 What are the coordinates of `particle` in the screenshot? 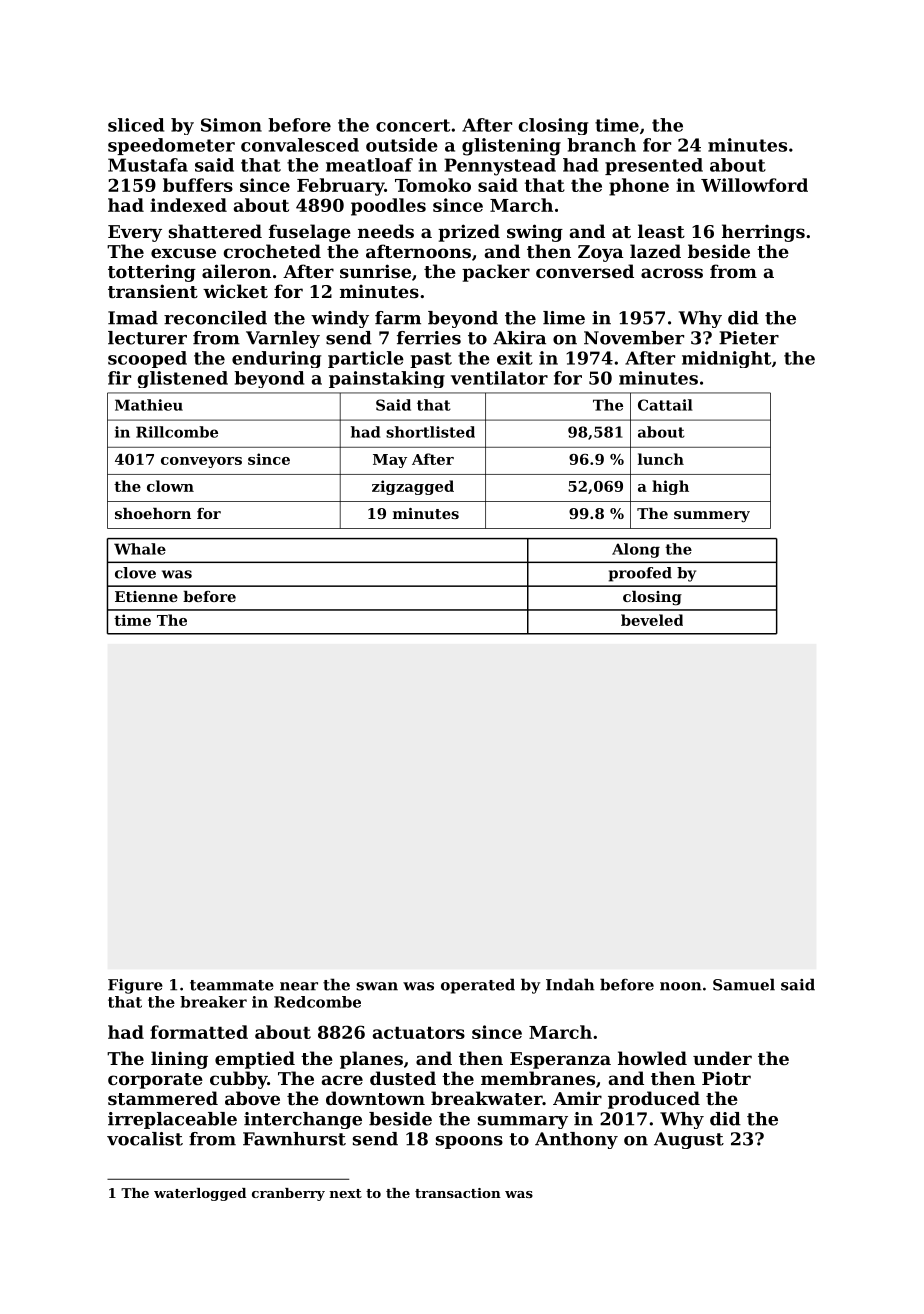 It's located at (366, 359).
